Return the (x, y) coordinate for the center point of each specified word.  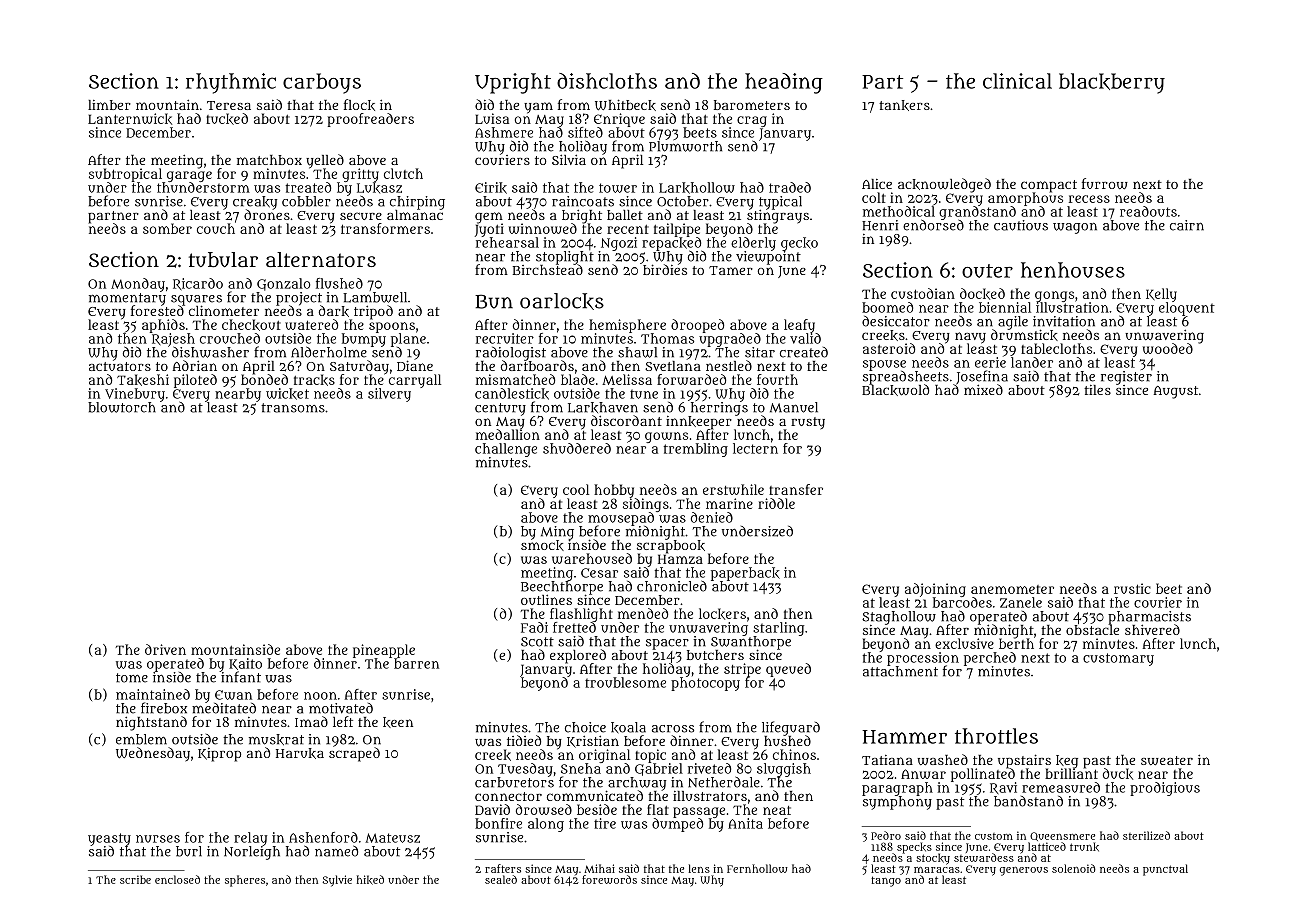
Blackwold (895, 390)
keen (398, 722)
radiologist (511, 354)
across (673, 729)
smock (542, 545)
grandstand (977, 213)
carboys (322, 83)
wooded (1168, 348)
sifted (585, 132)
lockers (722, 614)
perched (990, 659)
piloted (195, 381)
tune (644, 394)
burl (189, 851)
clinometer (224, 310)
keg (1067, 761)
